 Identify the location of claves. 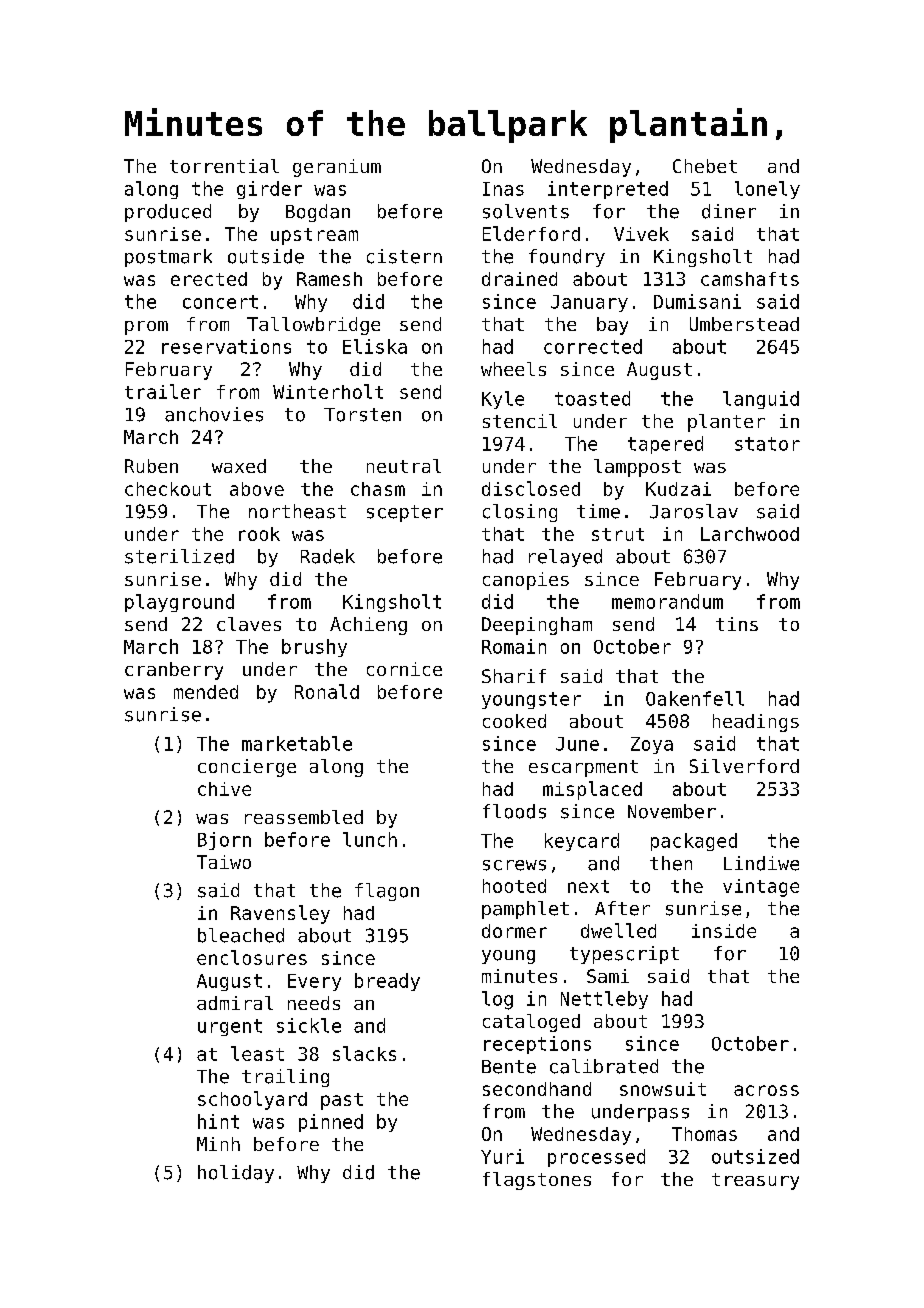
(249, 624).
